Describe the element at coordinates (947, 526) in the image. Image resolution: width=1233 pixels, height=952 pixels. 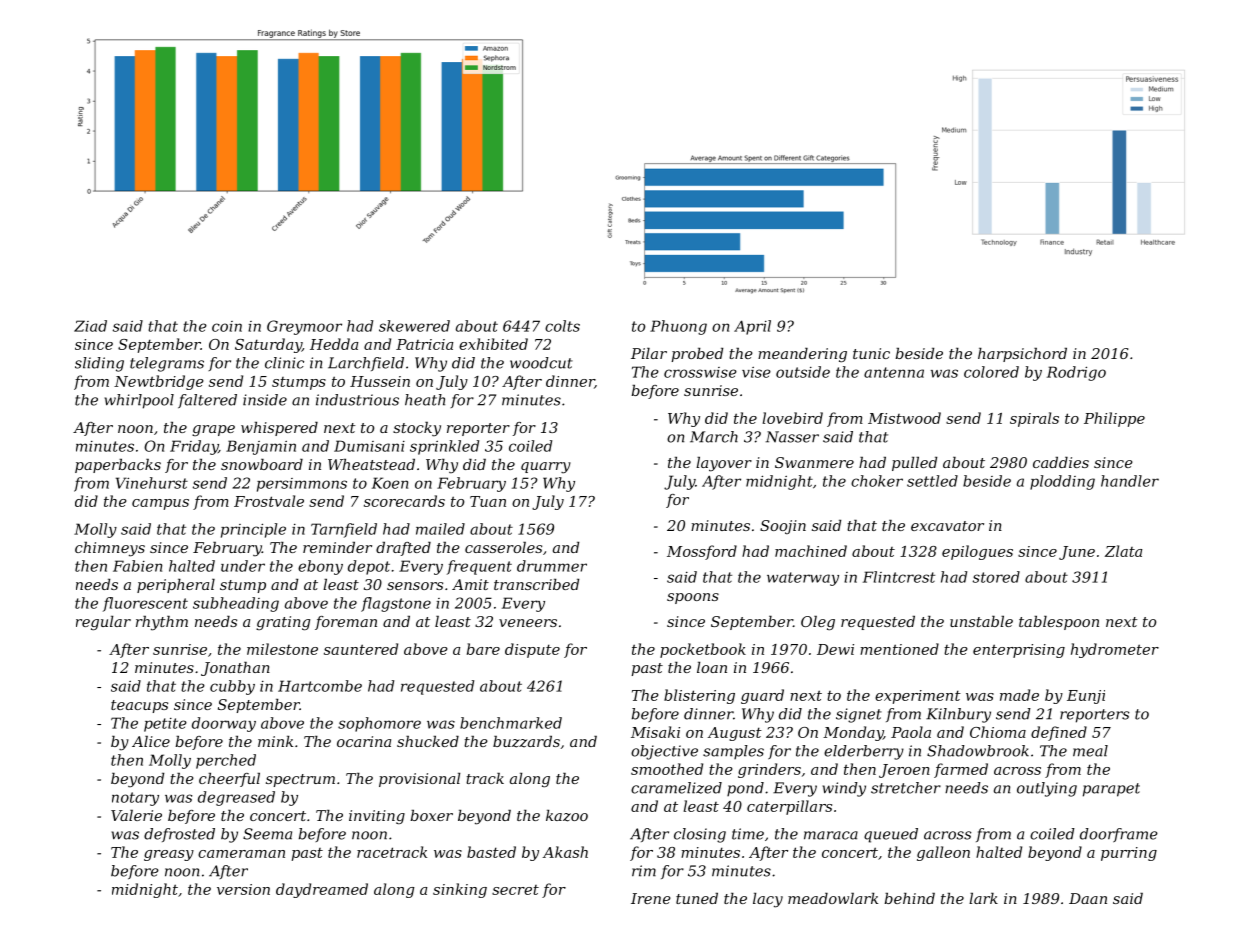
I see `excavator` at that location.
